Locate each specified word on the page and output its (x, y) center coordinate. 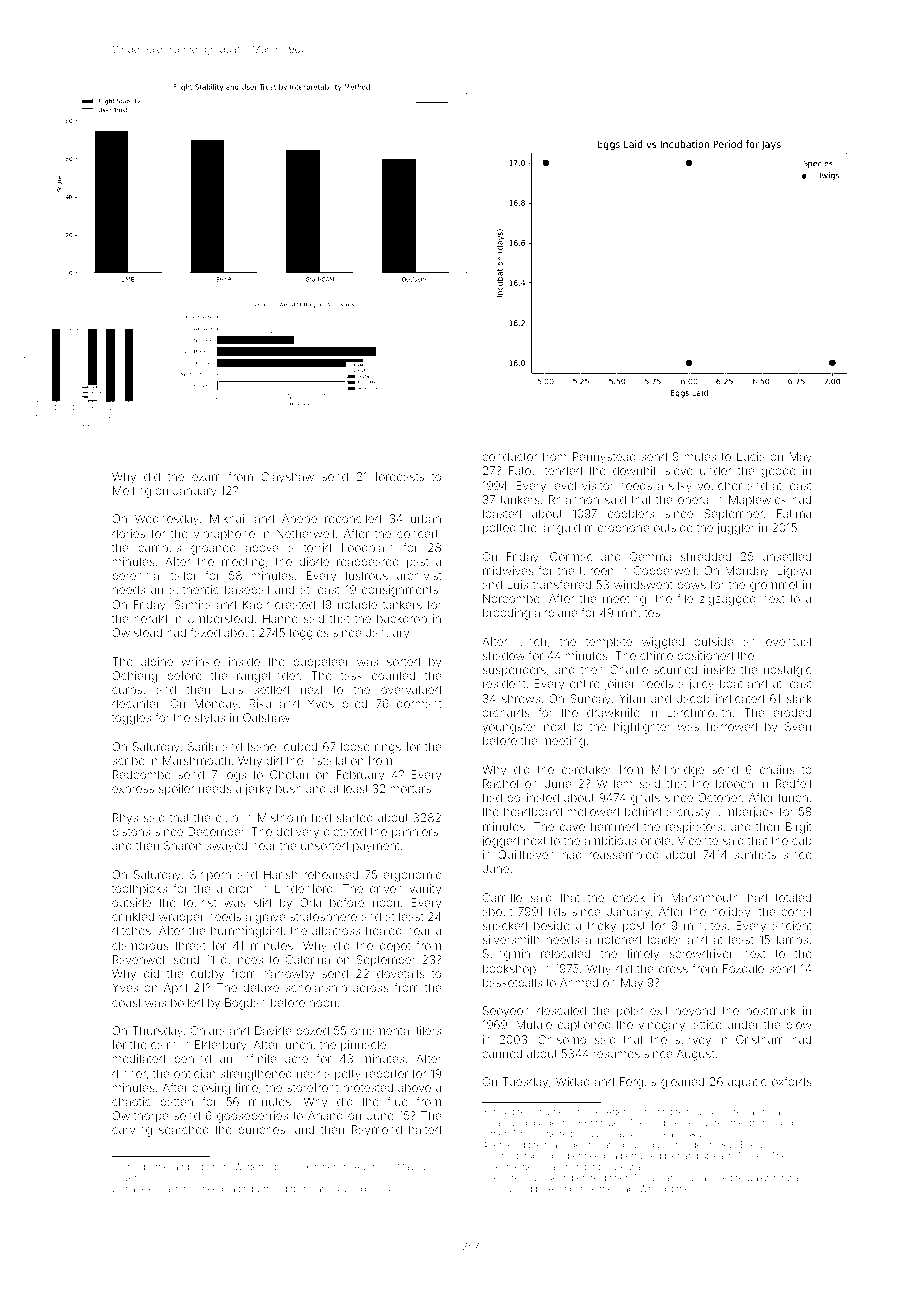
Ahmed (579, 982)
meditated (139, 1058)
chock (629, 897)
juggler (736, 529)
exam (206, 477)
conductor (509, 456)
